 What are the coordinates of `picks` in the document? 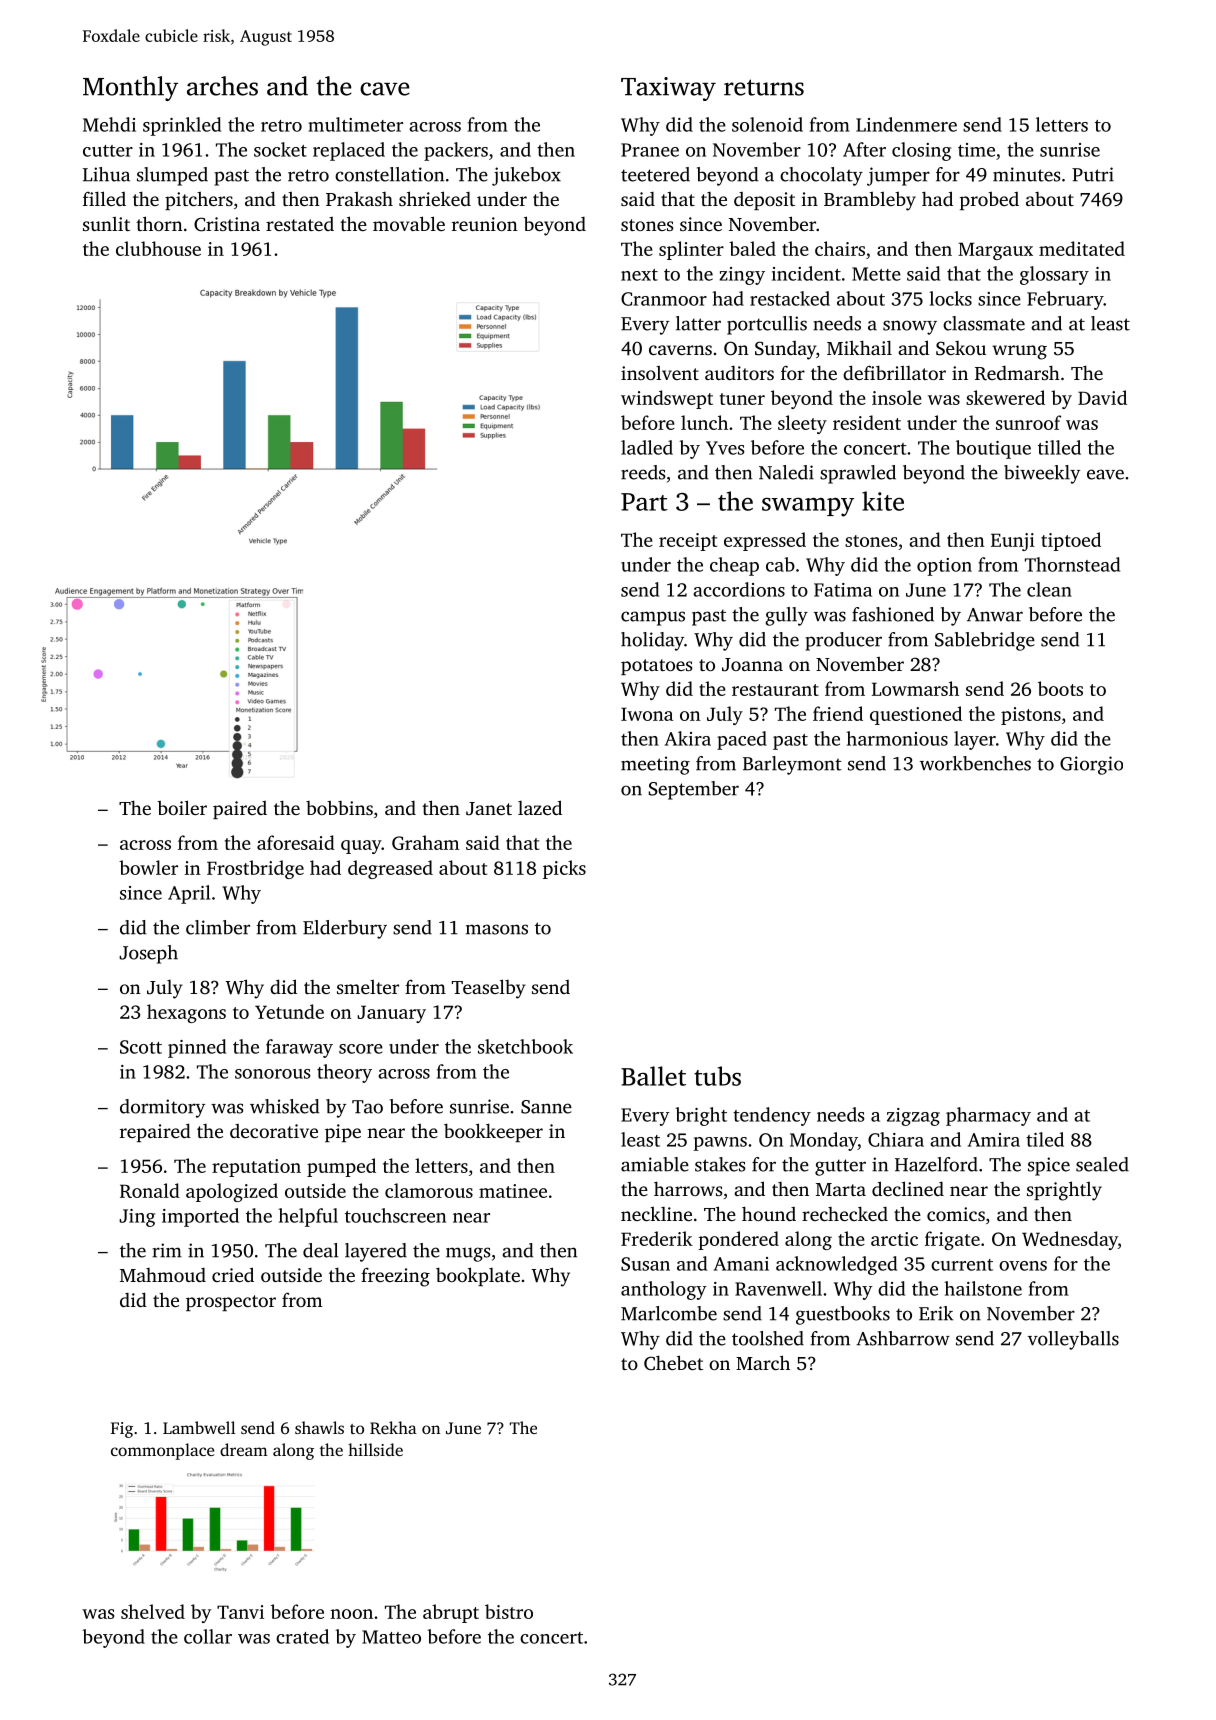 It's located at (564, 869).
